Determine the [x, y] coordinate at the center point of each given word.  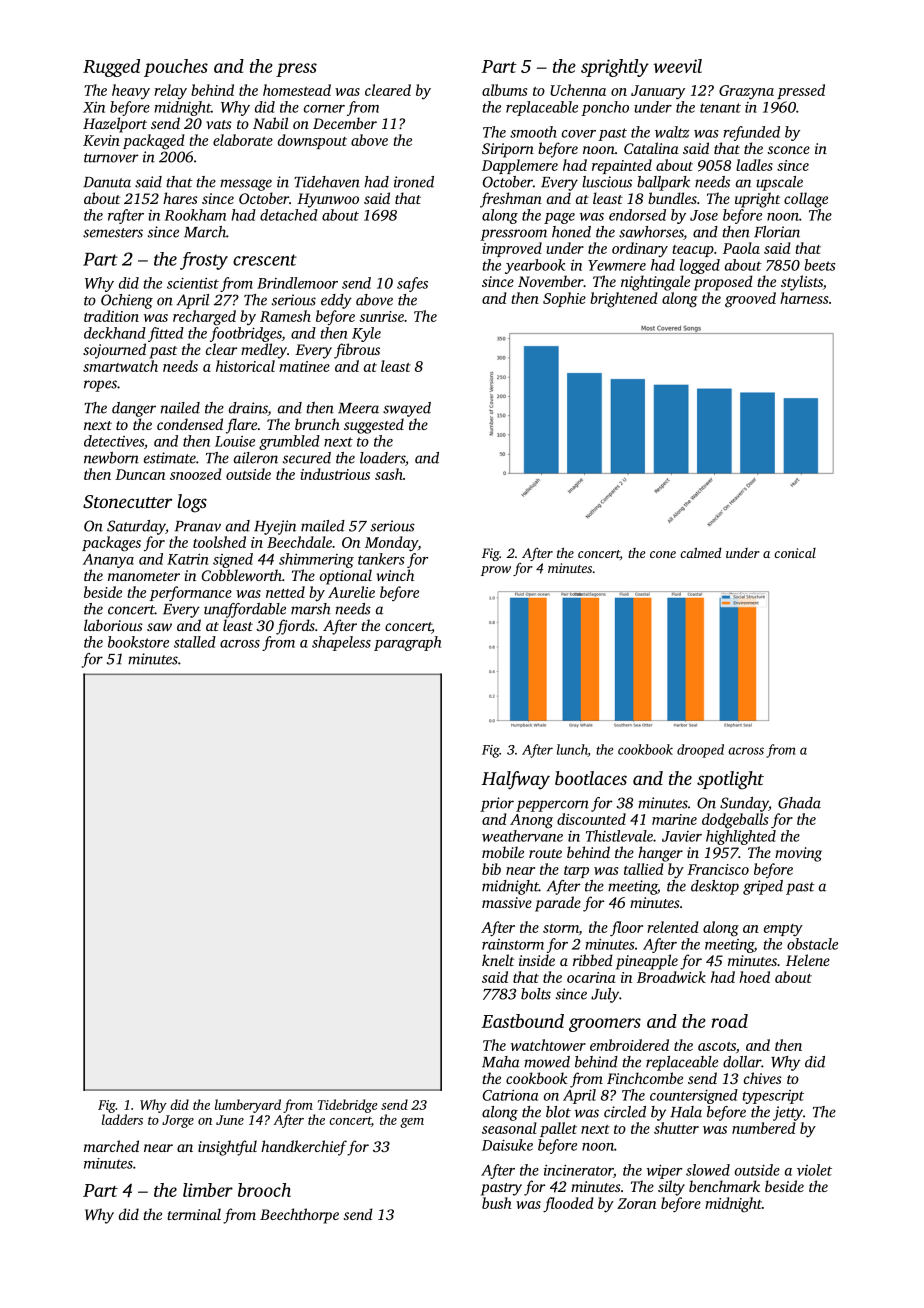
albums [504, 90]
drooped [700, 751]
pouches [176, 68]
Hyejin [275, 527]
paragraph [407, 643]
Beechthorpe [299, 1216]
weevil [677, 66]
